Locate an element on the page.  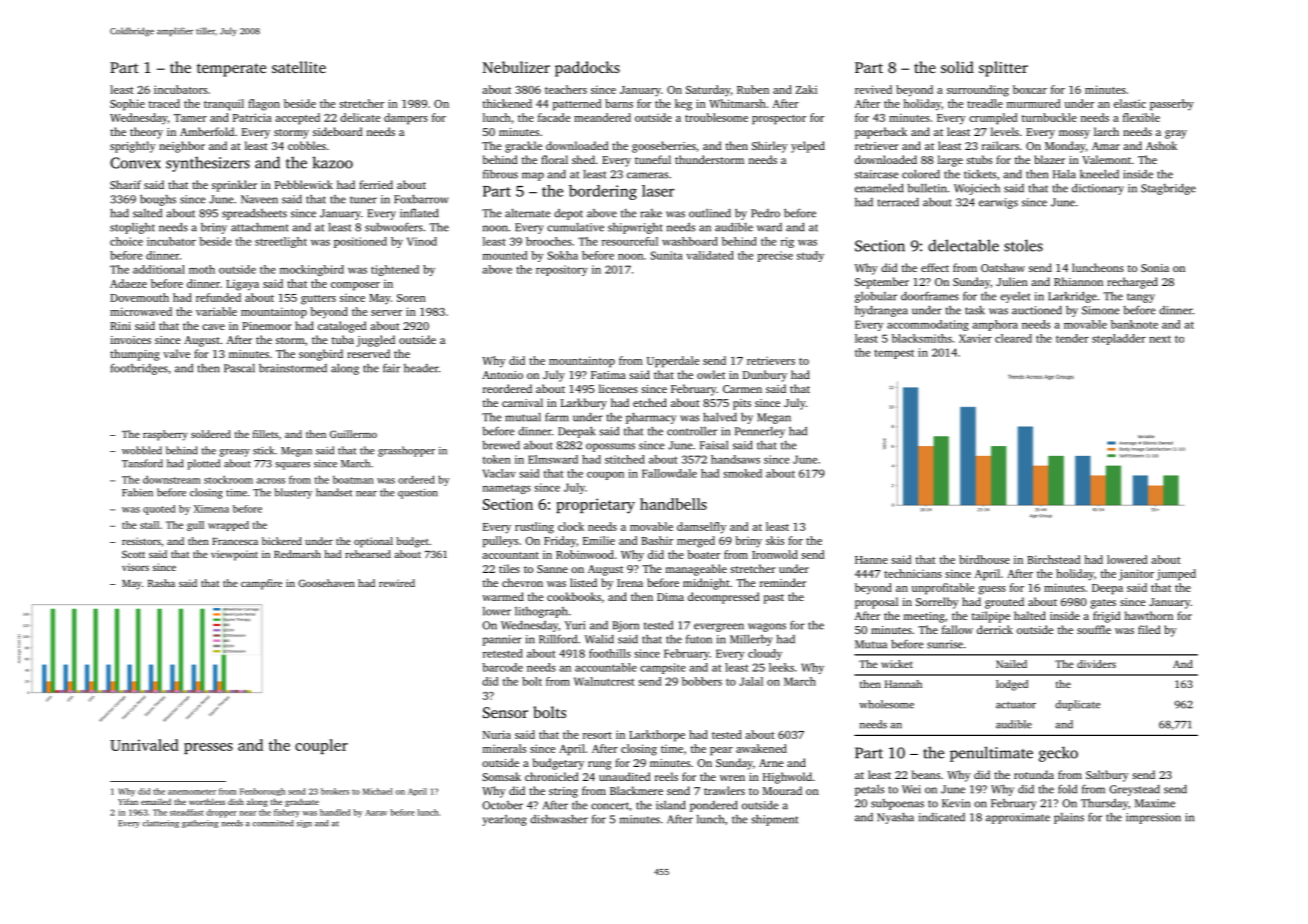
string is located at coordinates (563, 792).
